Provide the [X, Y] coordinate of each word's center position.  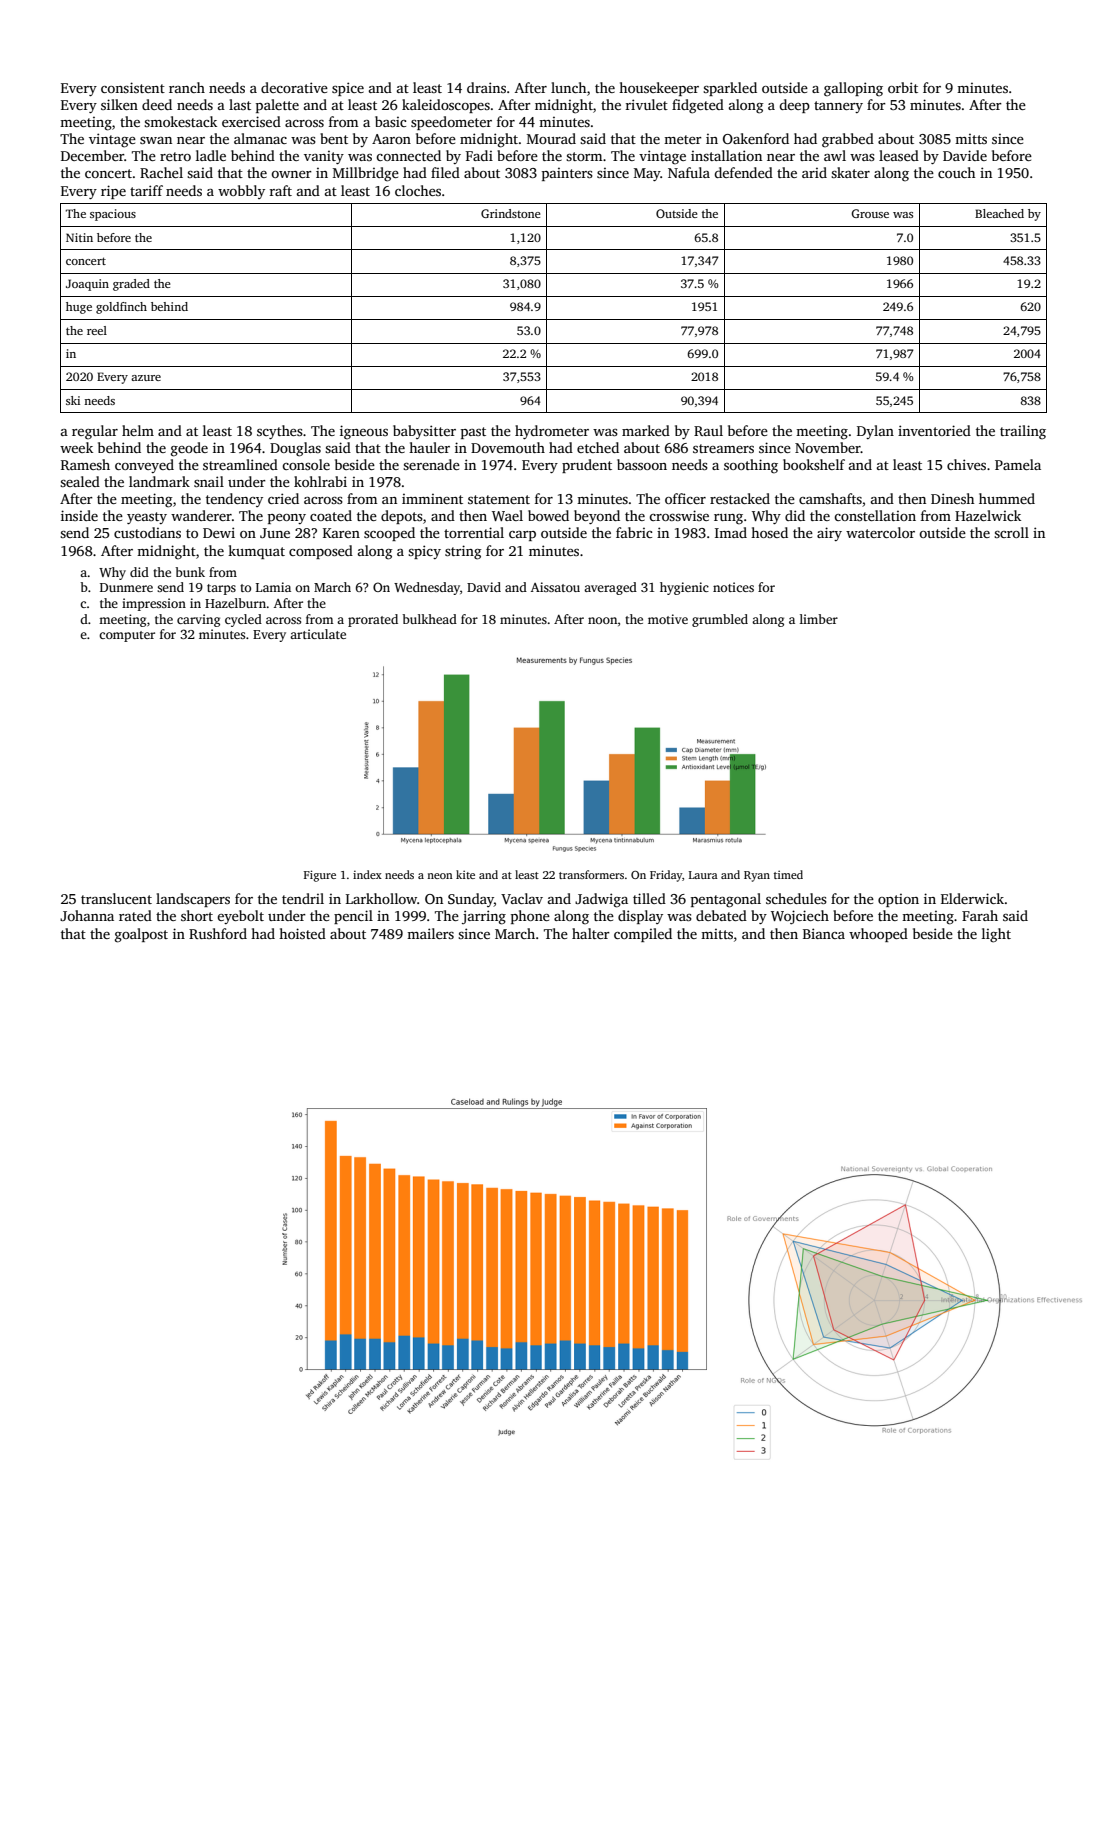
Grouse [870, 213]
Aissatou [555, 587]
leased [899, 155]
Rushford [218, 933]
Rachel [161, 172]
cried [283, 498]
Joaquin [87, 285]
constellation [875, 515]
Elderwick [972, 898]
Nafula [689, 172]
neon [440, 876]
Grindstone [510, 213]
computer [127, 636]
